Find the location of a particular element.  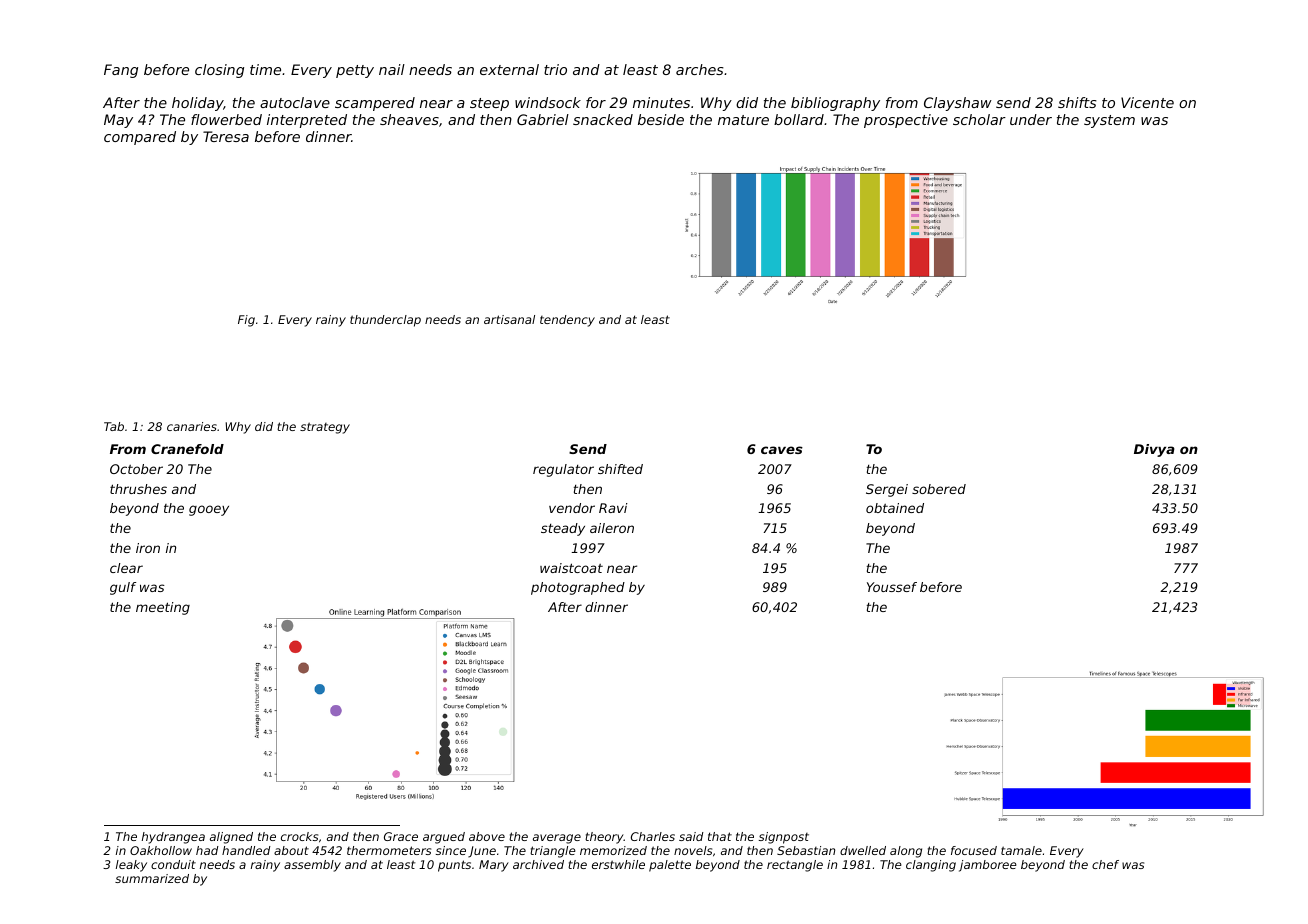

Ravi is located at coordinates (613, 508).
